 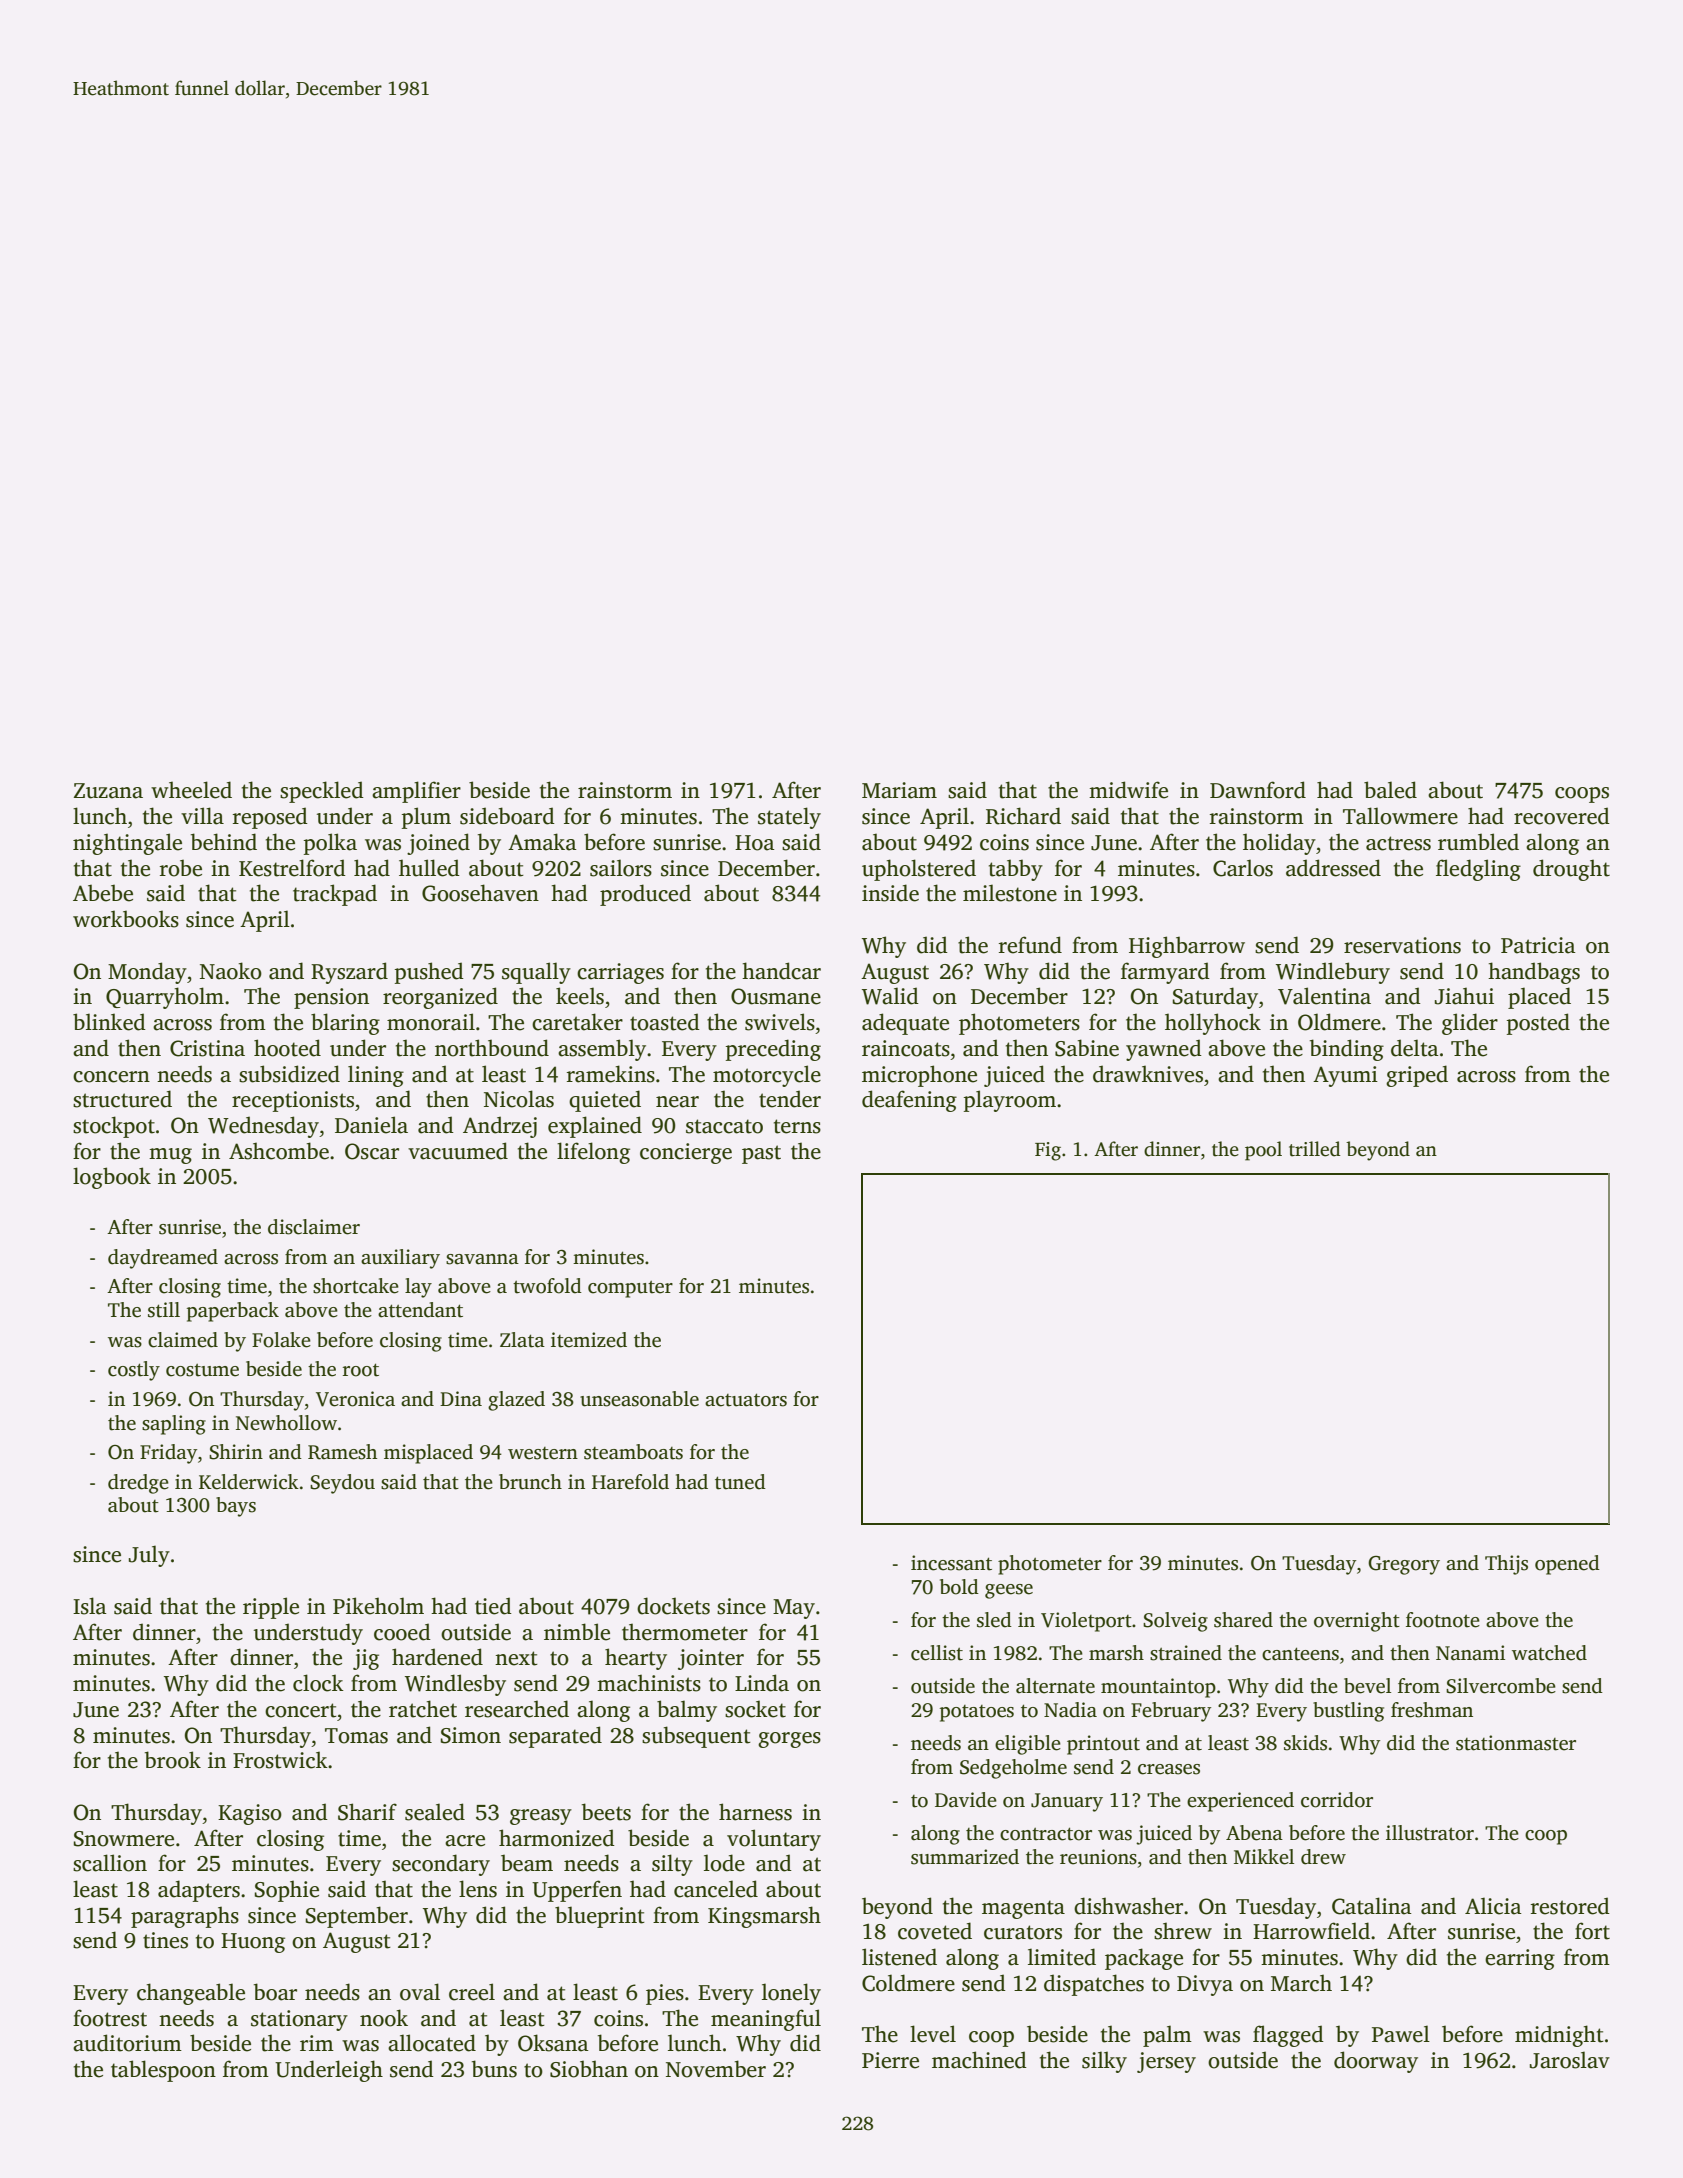 What do you see at coordinates (342, 1452) in the screenshot?
I see `Ramesh` at bounding box center [342, 1452].
